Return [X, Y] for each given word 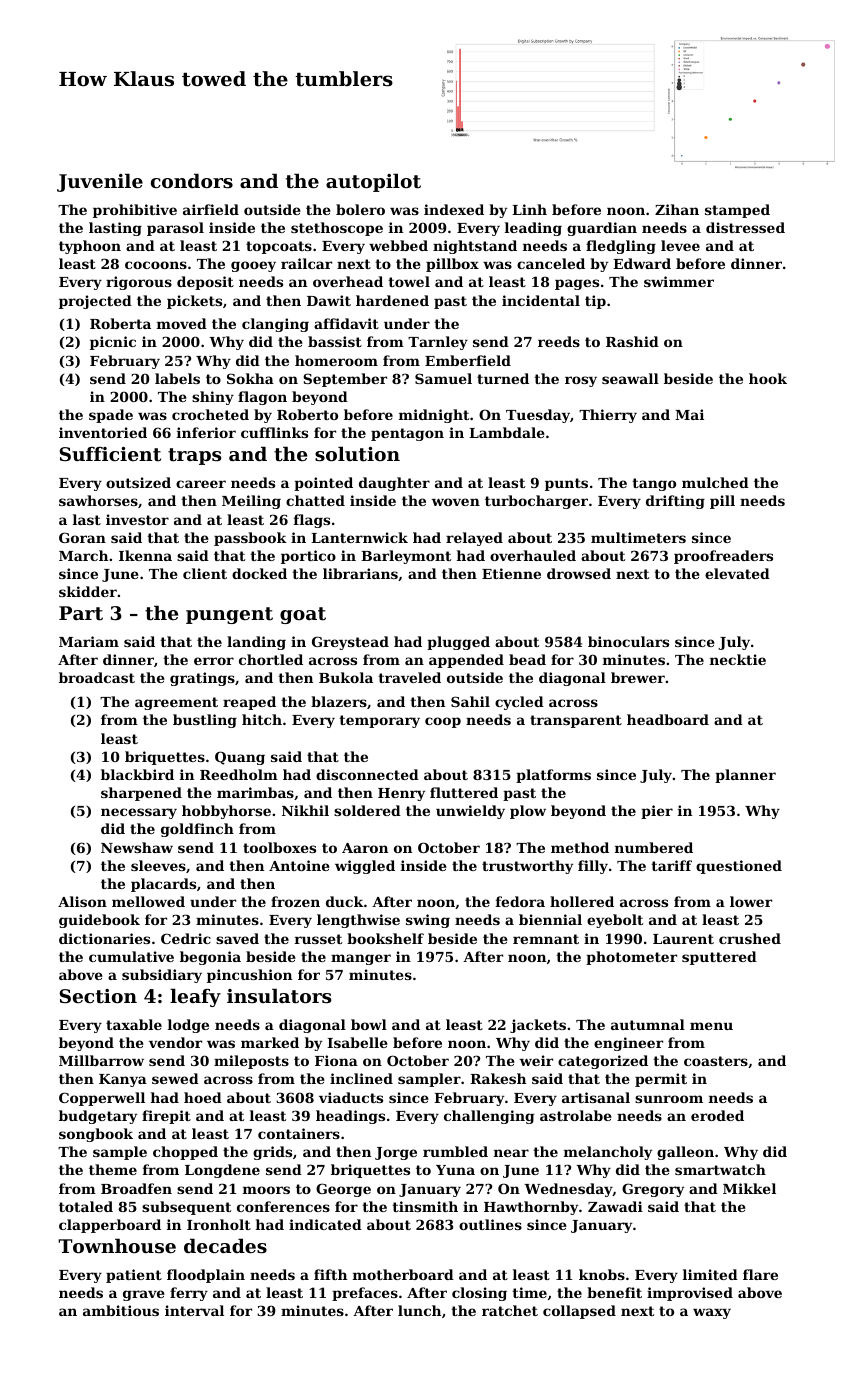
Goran [82, 537]
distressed [745, 227]
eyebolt [615, 921]
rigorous [139, 283]
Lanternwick [359, 537]
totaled [86, 1206]
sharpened [141, 794]
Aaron [365, 848]
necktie [738, 659]
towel [409, 281]
